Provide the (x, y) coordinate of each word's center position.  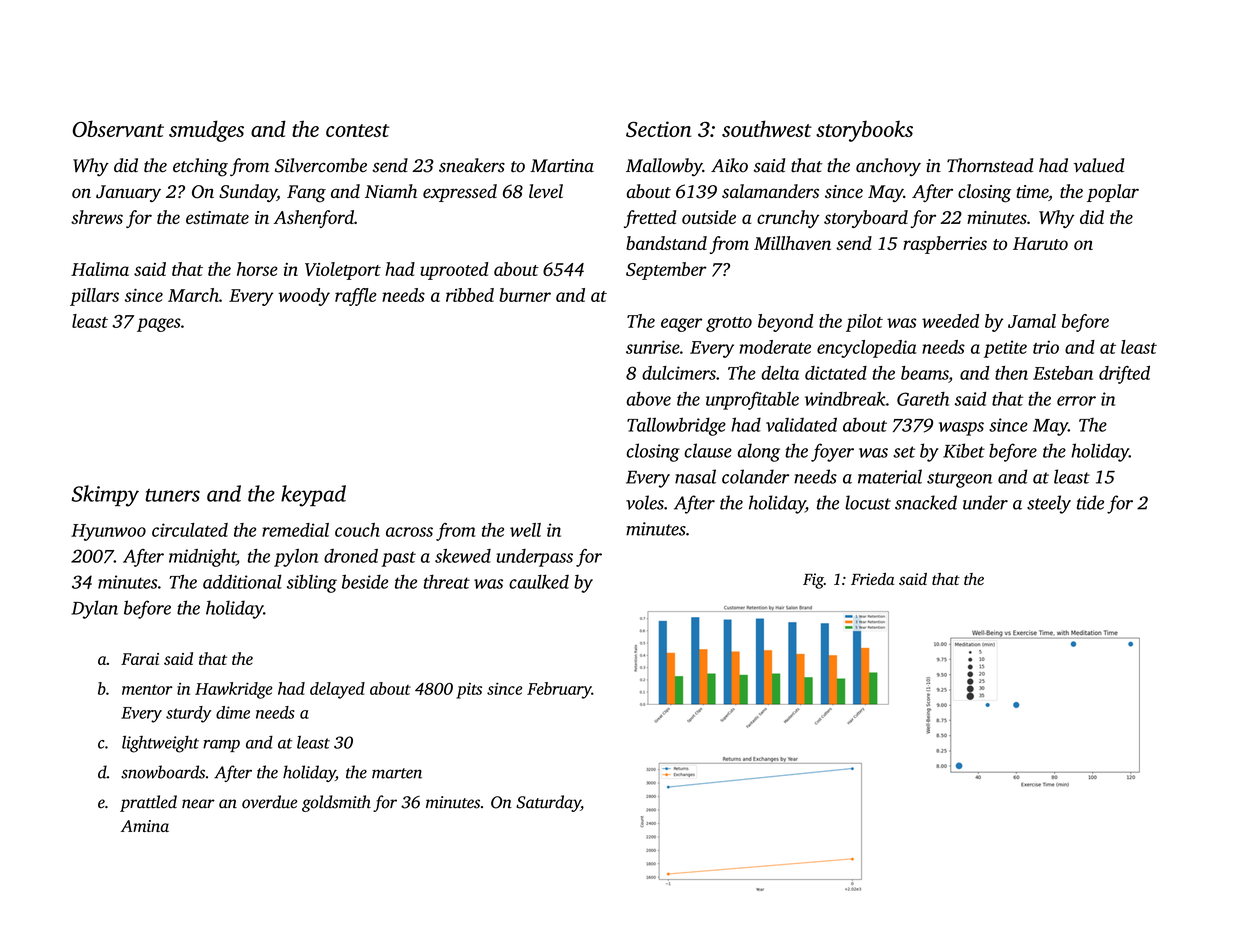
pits (469, 691)
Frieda (873, 579)
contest (358, 130)
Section (658, 129)
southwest (767, 128)
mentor (147, 690)
